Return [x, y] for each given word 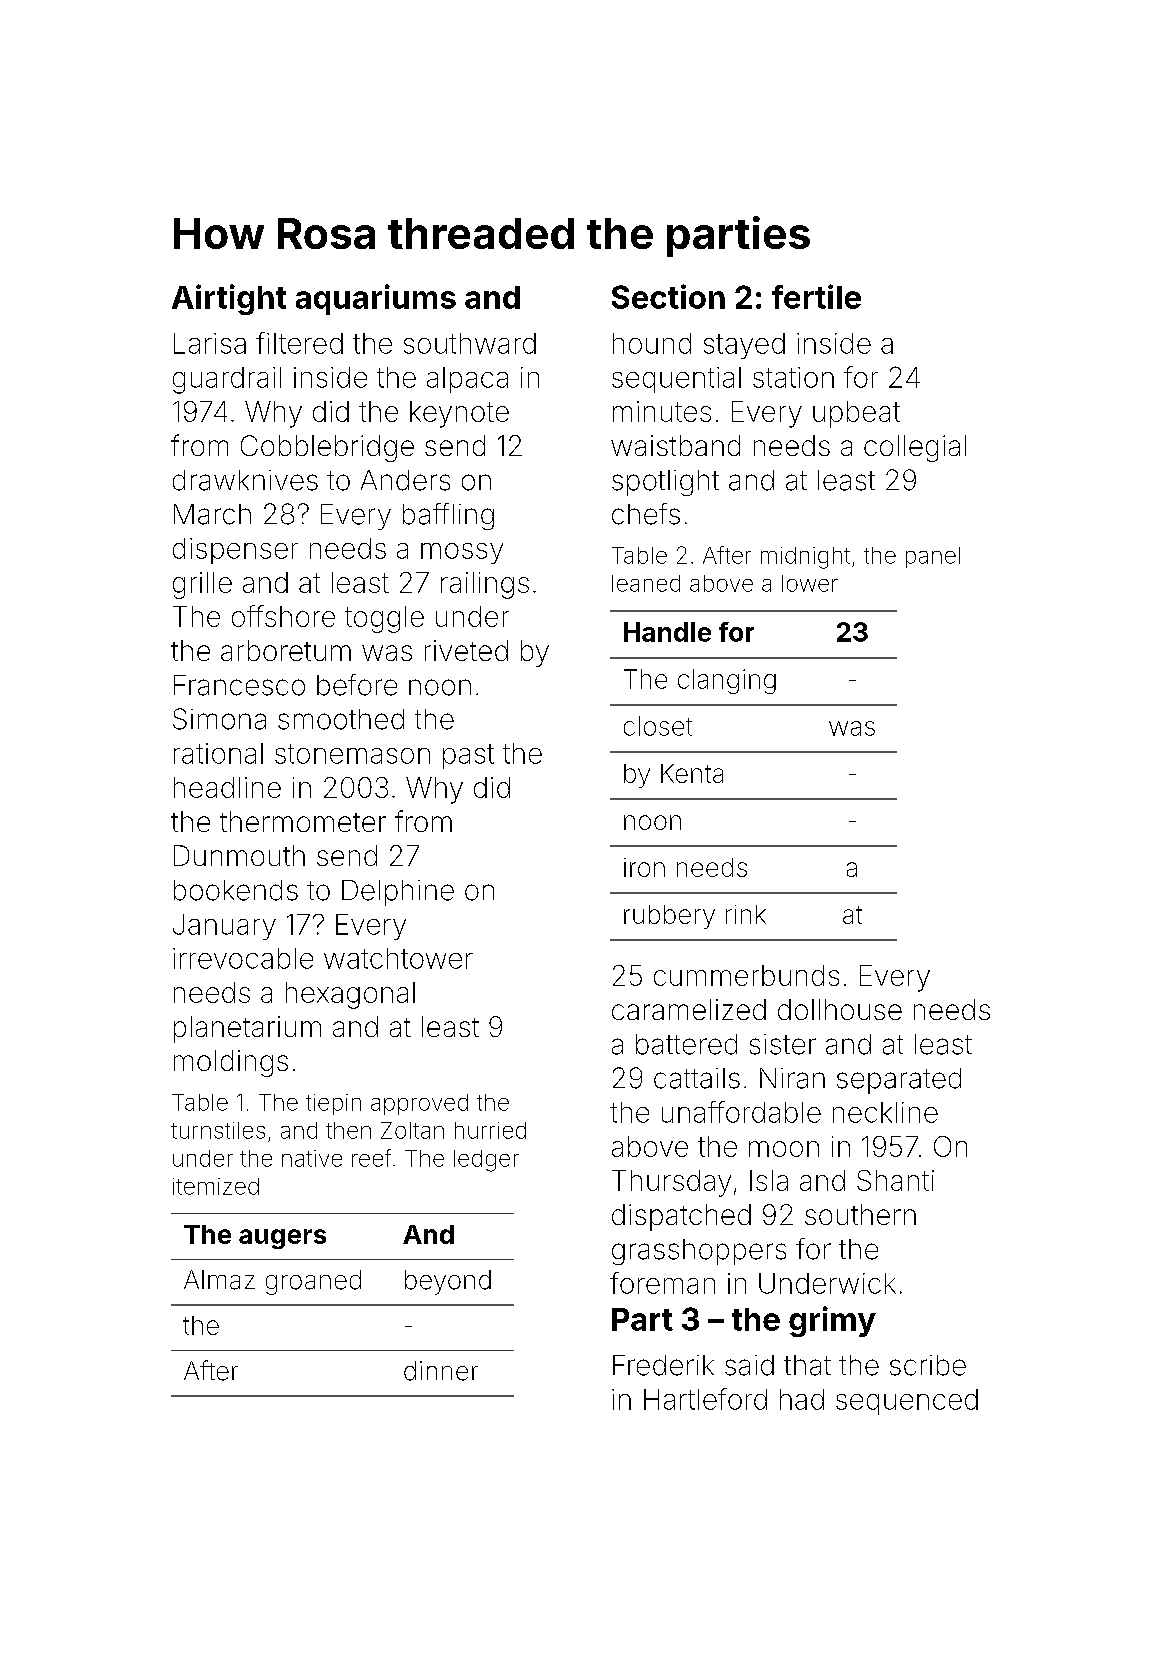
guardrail [227, 380]
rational [218, 753]
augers [282, 1239]
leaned [646, 583]
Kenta [692, 773]
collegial [915, 448]
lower [810, 583]
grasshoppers [699, 1252]
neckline [885, 1112]
